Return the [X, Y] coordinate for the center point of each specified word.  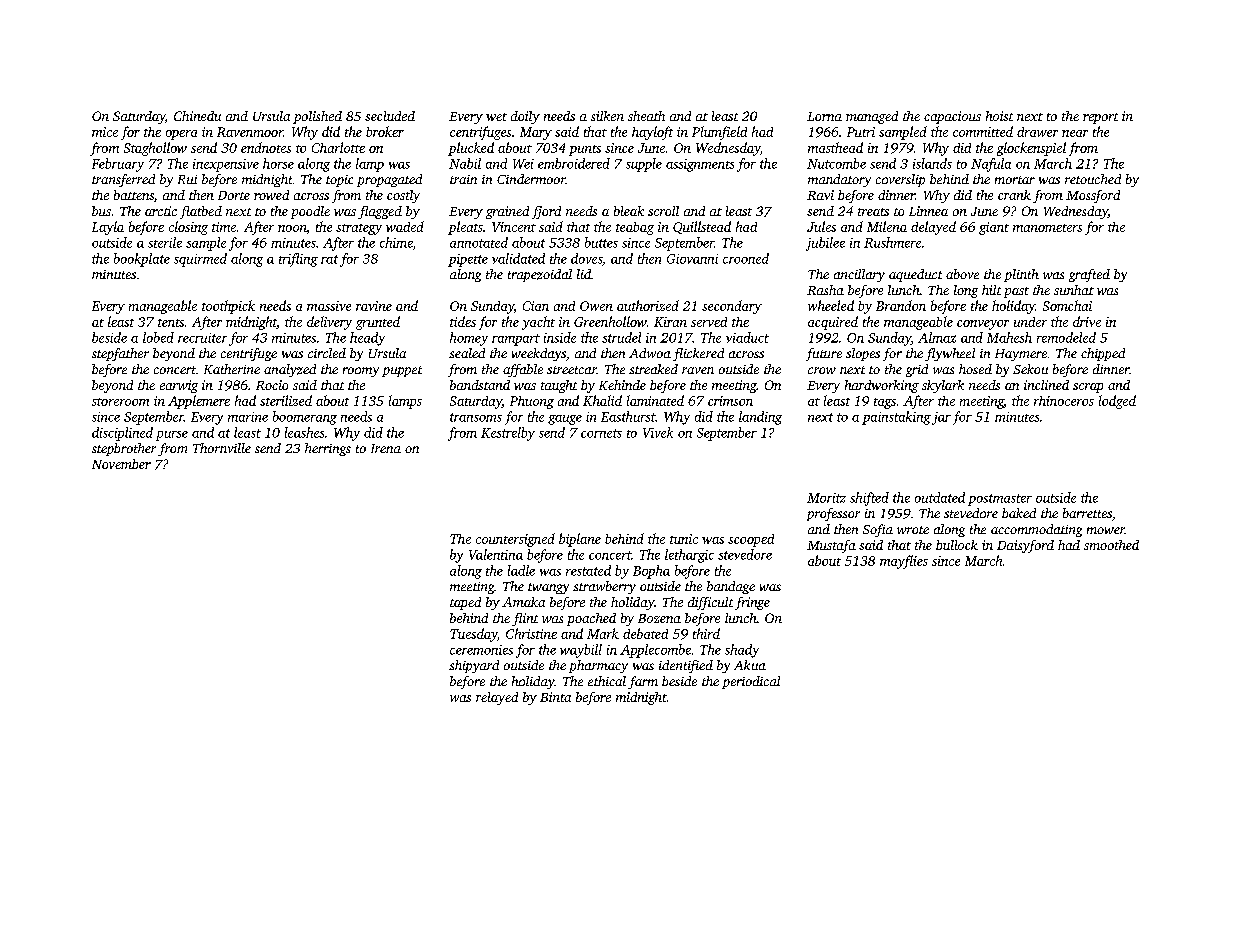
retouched [1093, 179]
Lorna [824, 116]
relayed [497, 698]
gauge [565, 420]
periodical [751, 682]
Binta [555, 697]
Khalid [602, 400]
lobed [158, 337]
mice [105, 132]
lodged [1117, 402]
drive [1087, 321]
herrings [328, 449]
